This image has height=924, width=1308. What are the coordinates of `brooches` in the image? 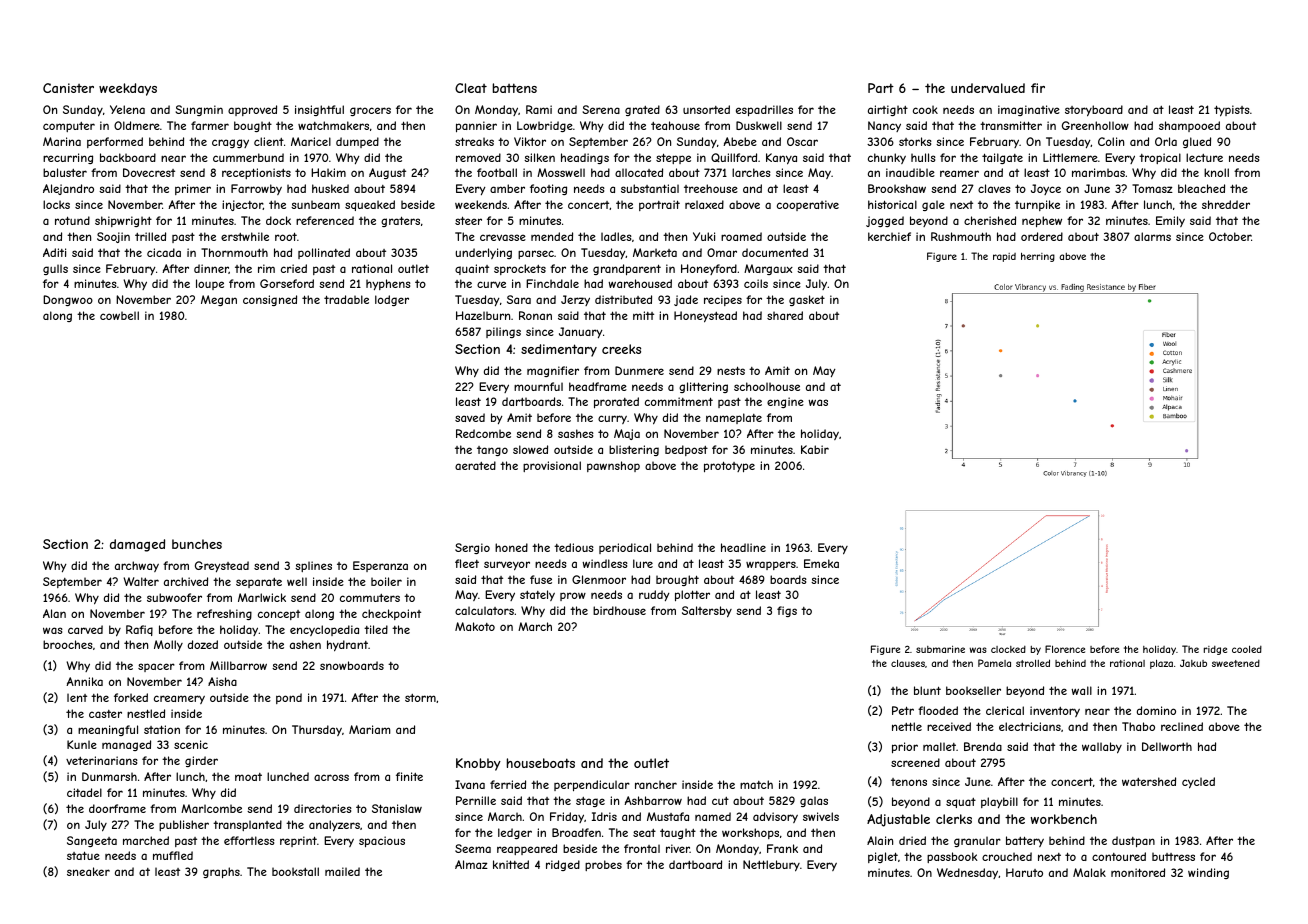 It's located at (68, 644).
